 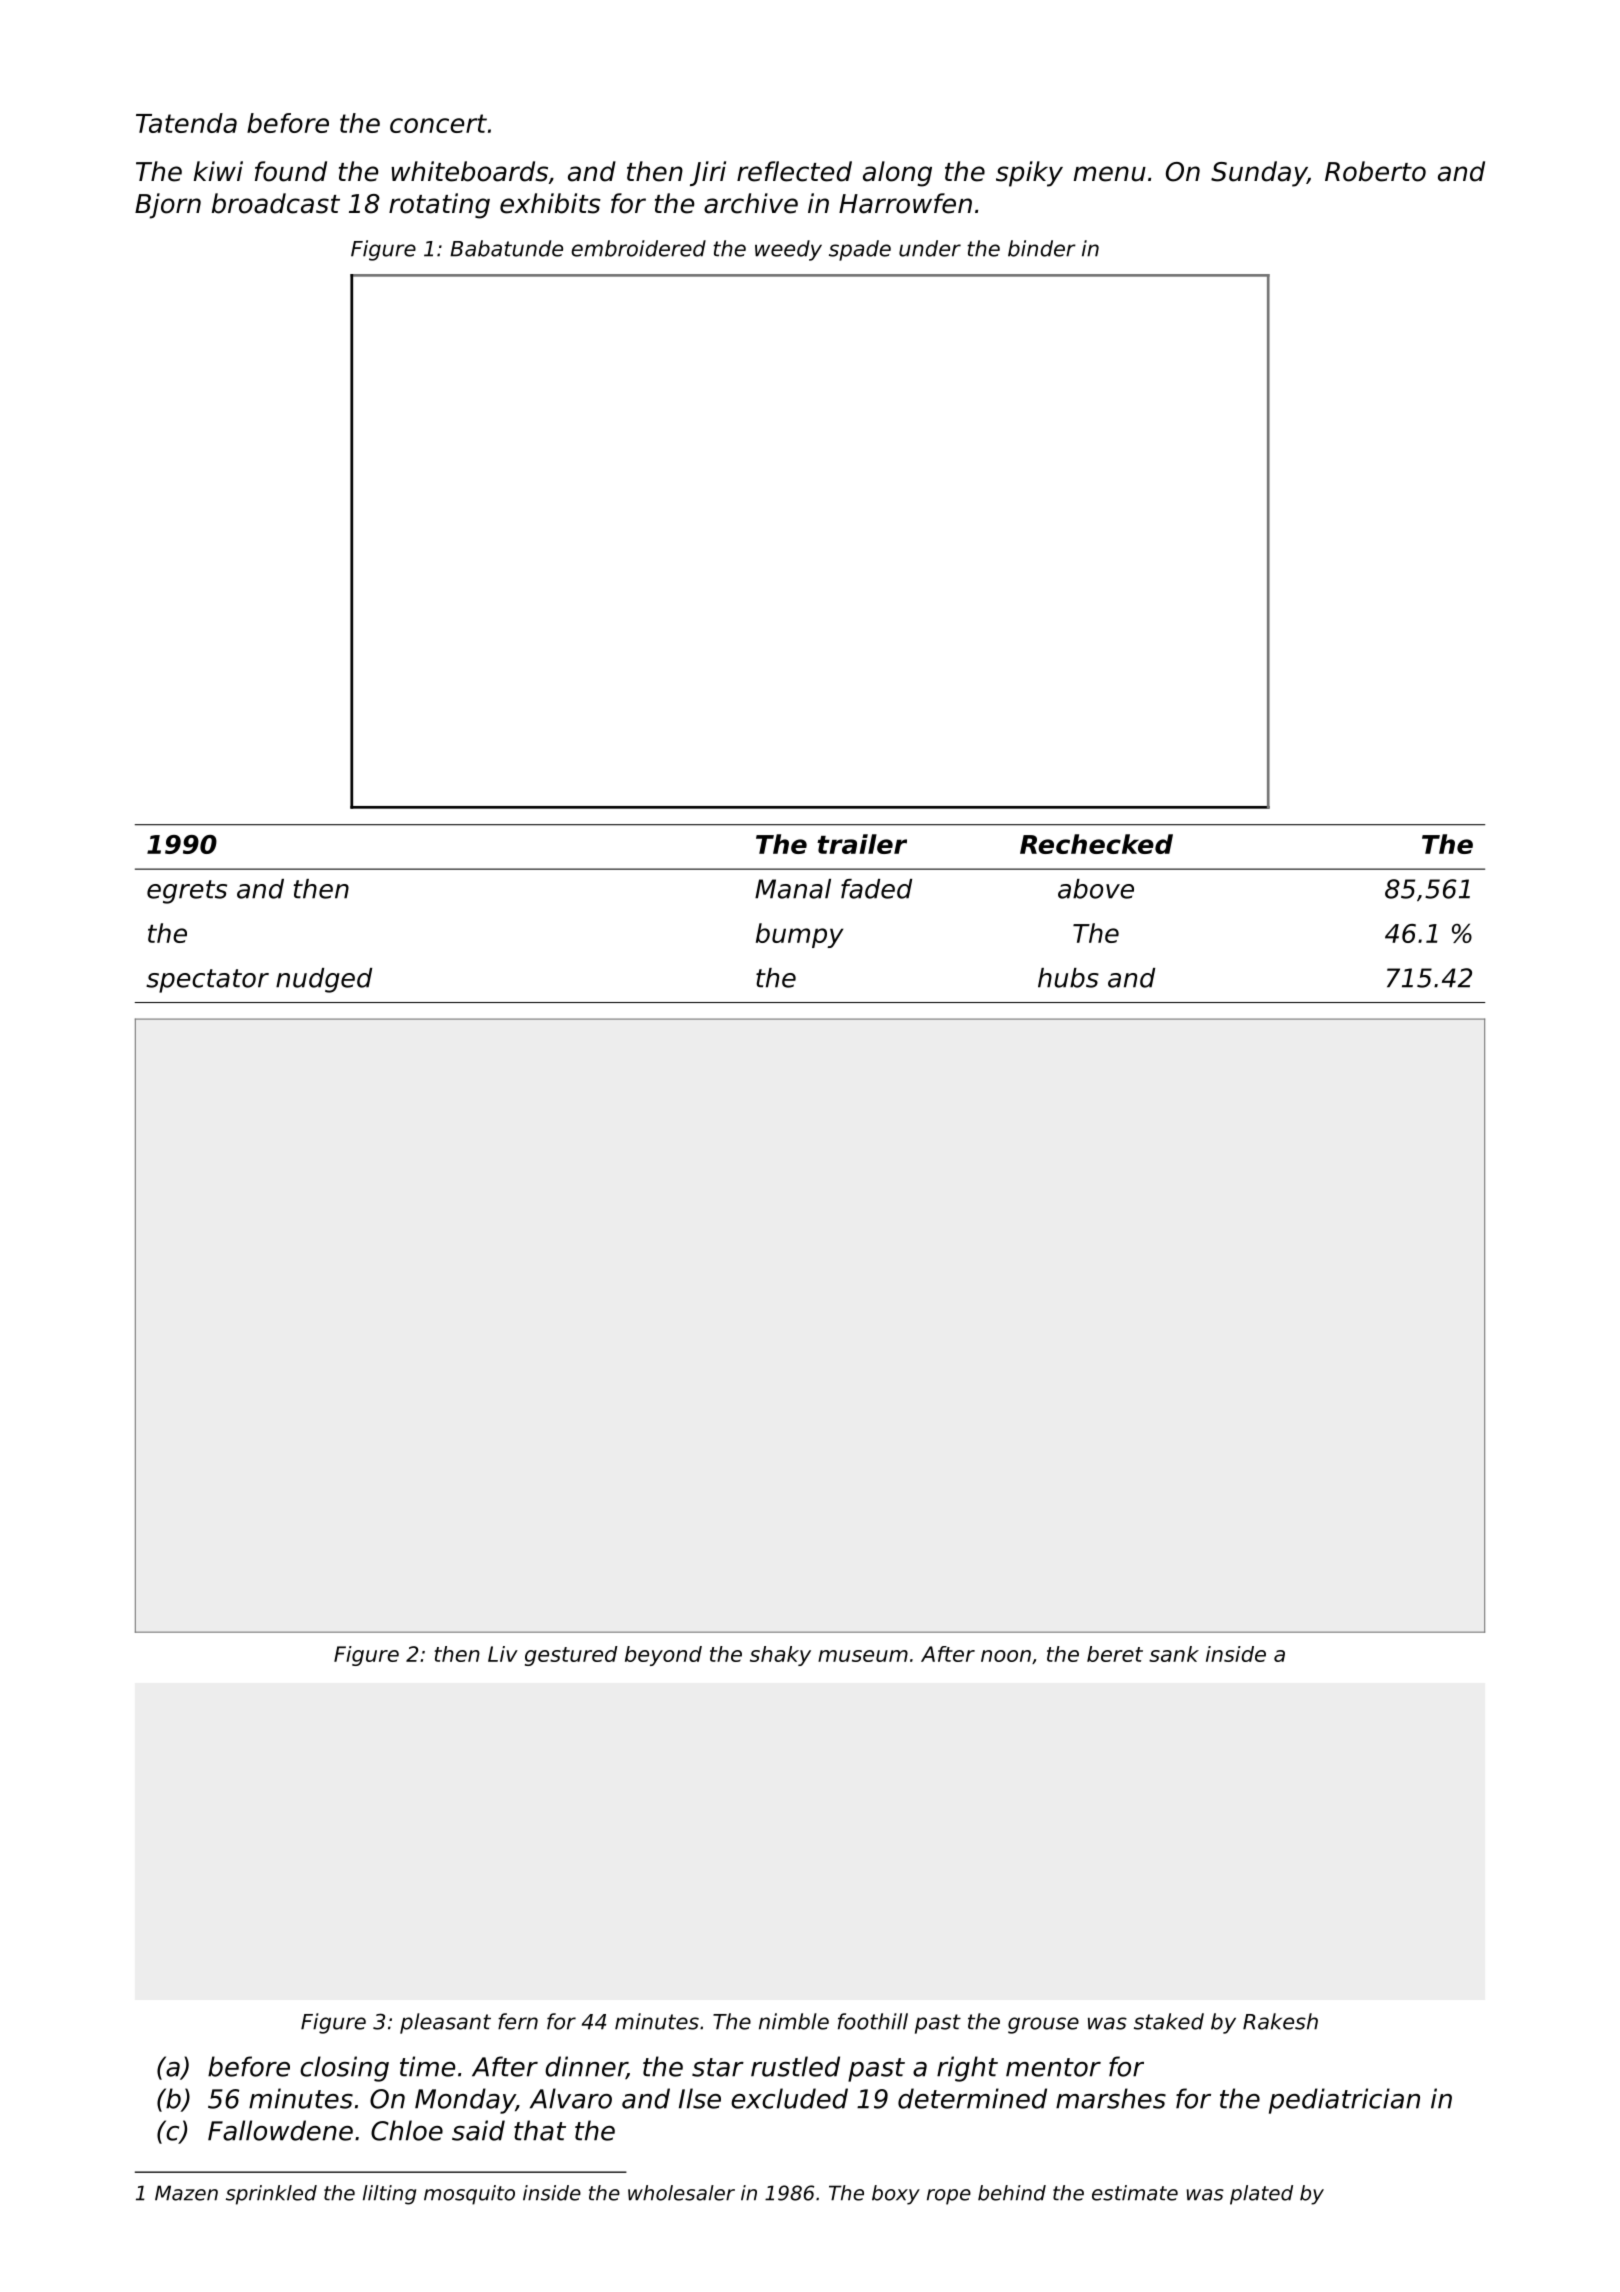 What do you see at coordinates (1096, 844) in the document?
I see `Rechecked` at bounding box center [1096, 844].
